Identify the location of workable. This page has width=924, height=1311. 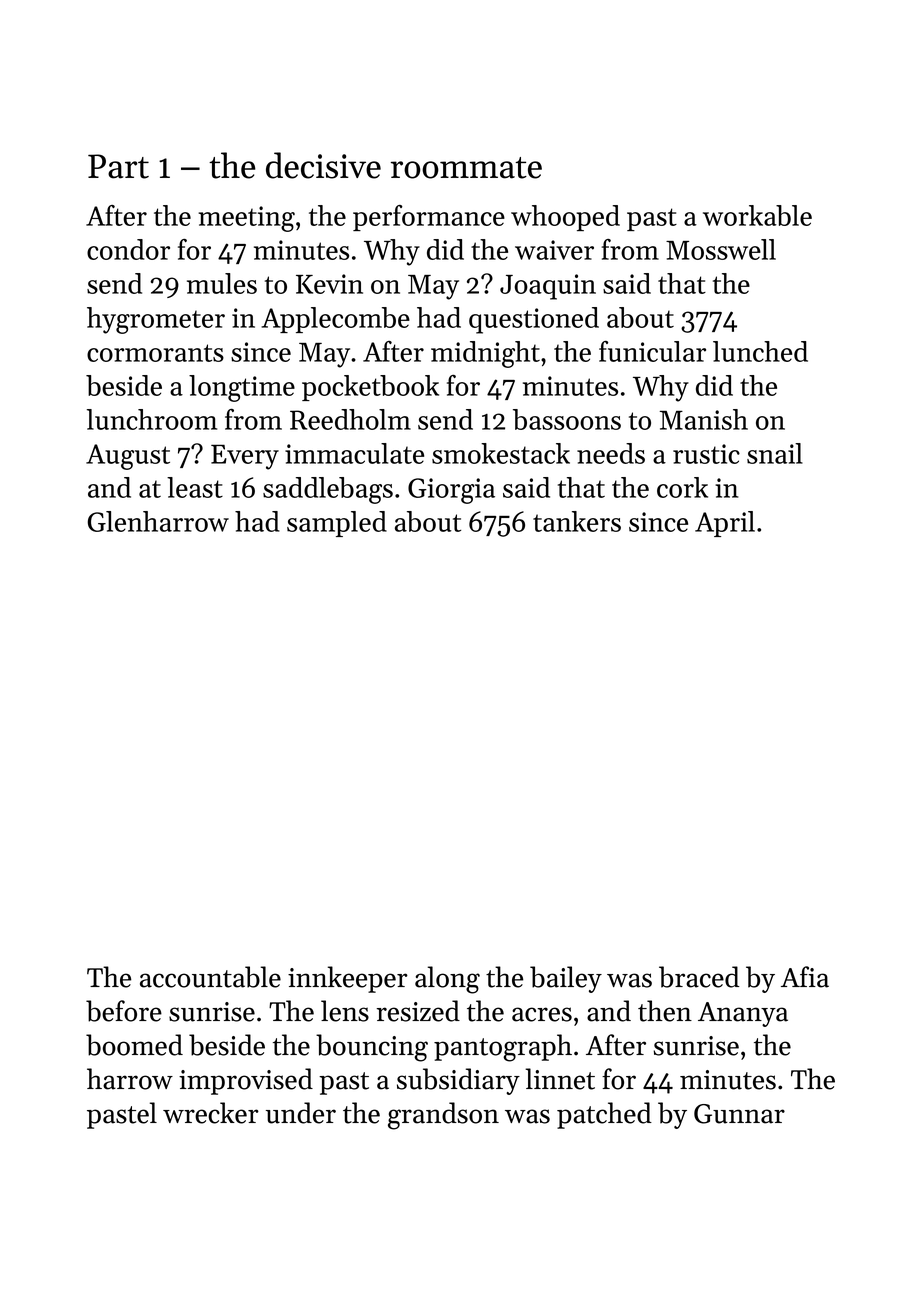
(757, 215).
